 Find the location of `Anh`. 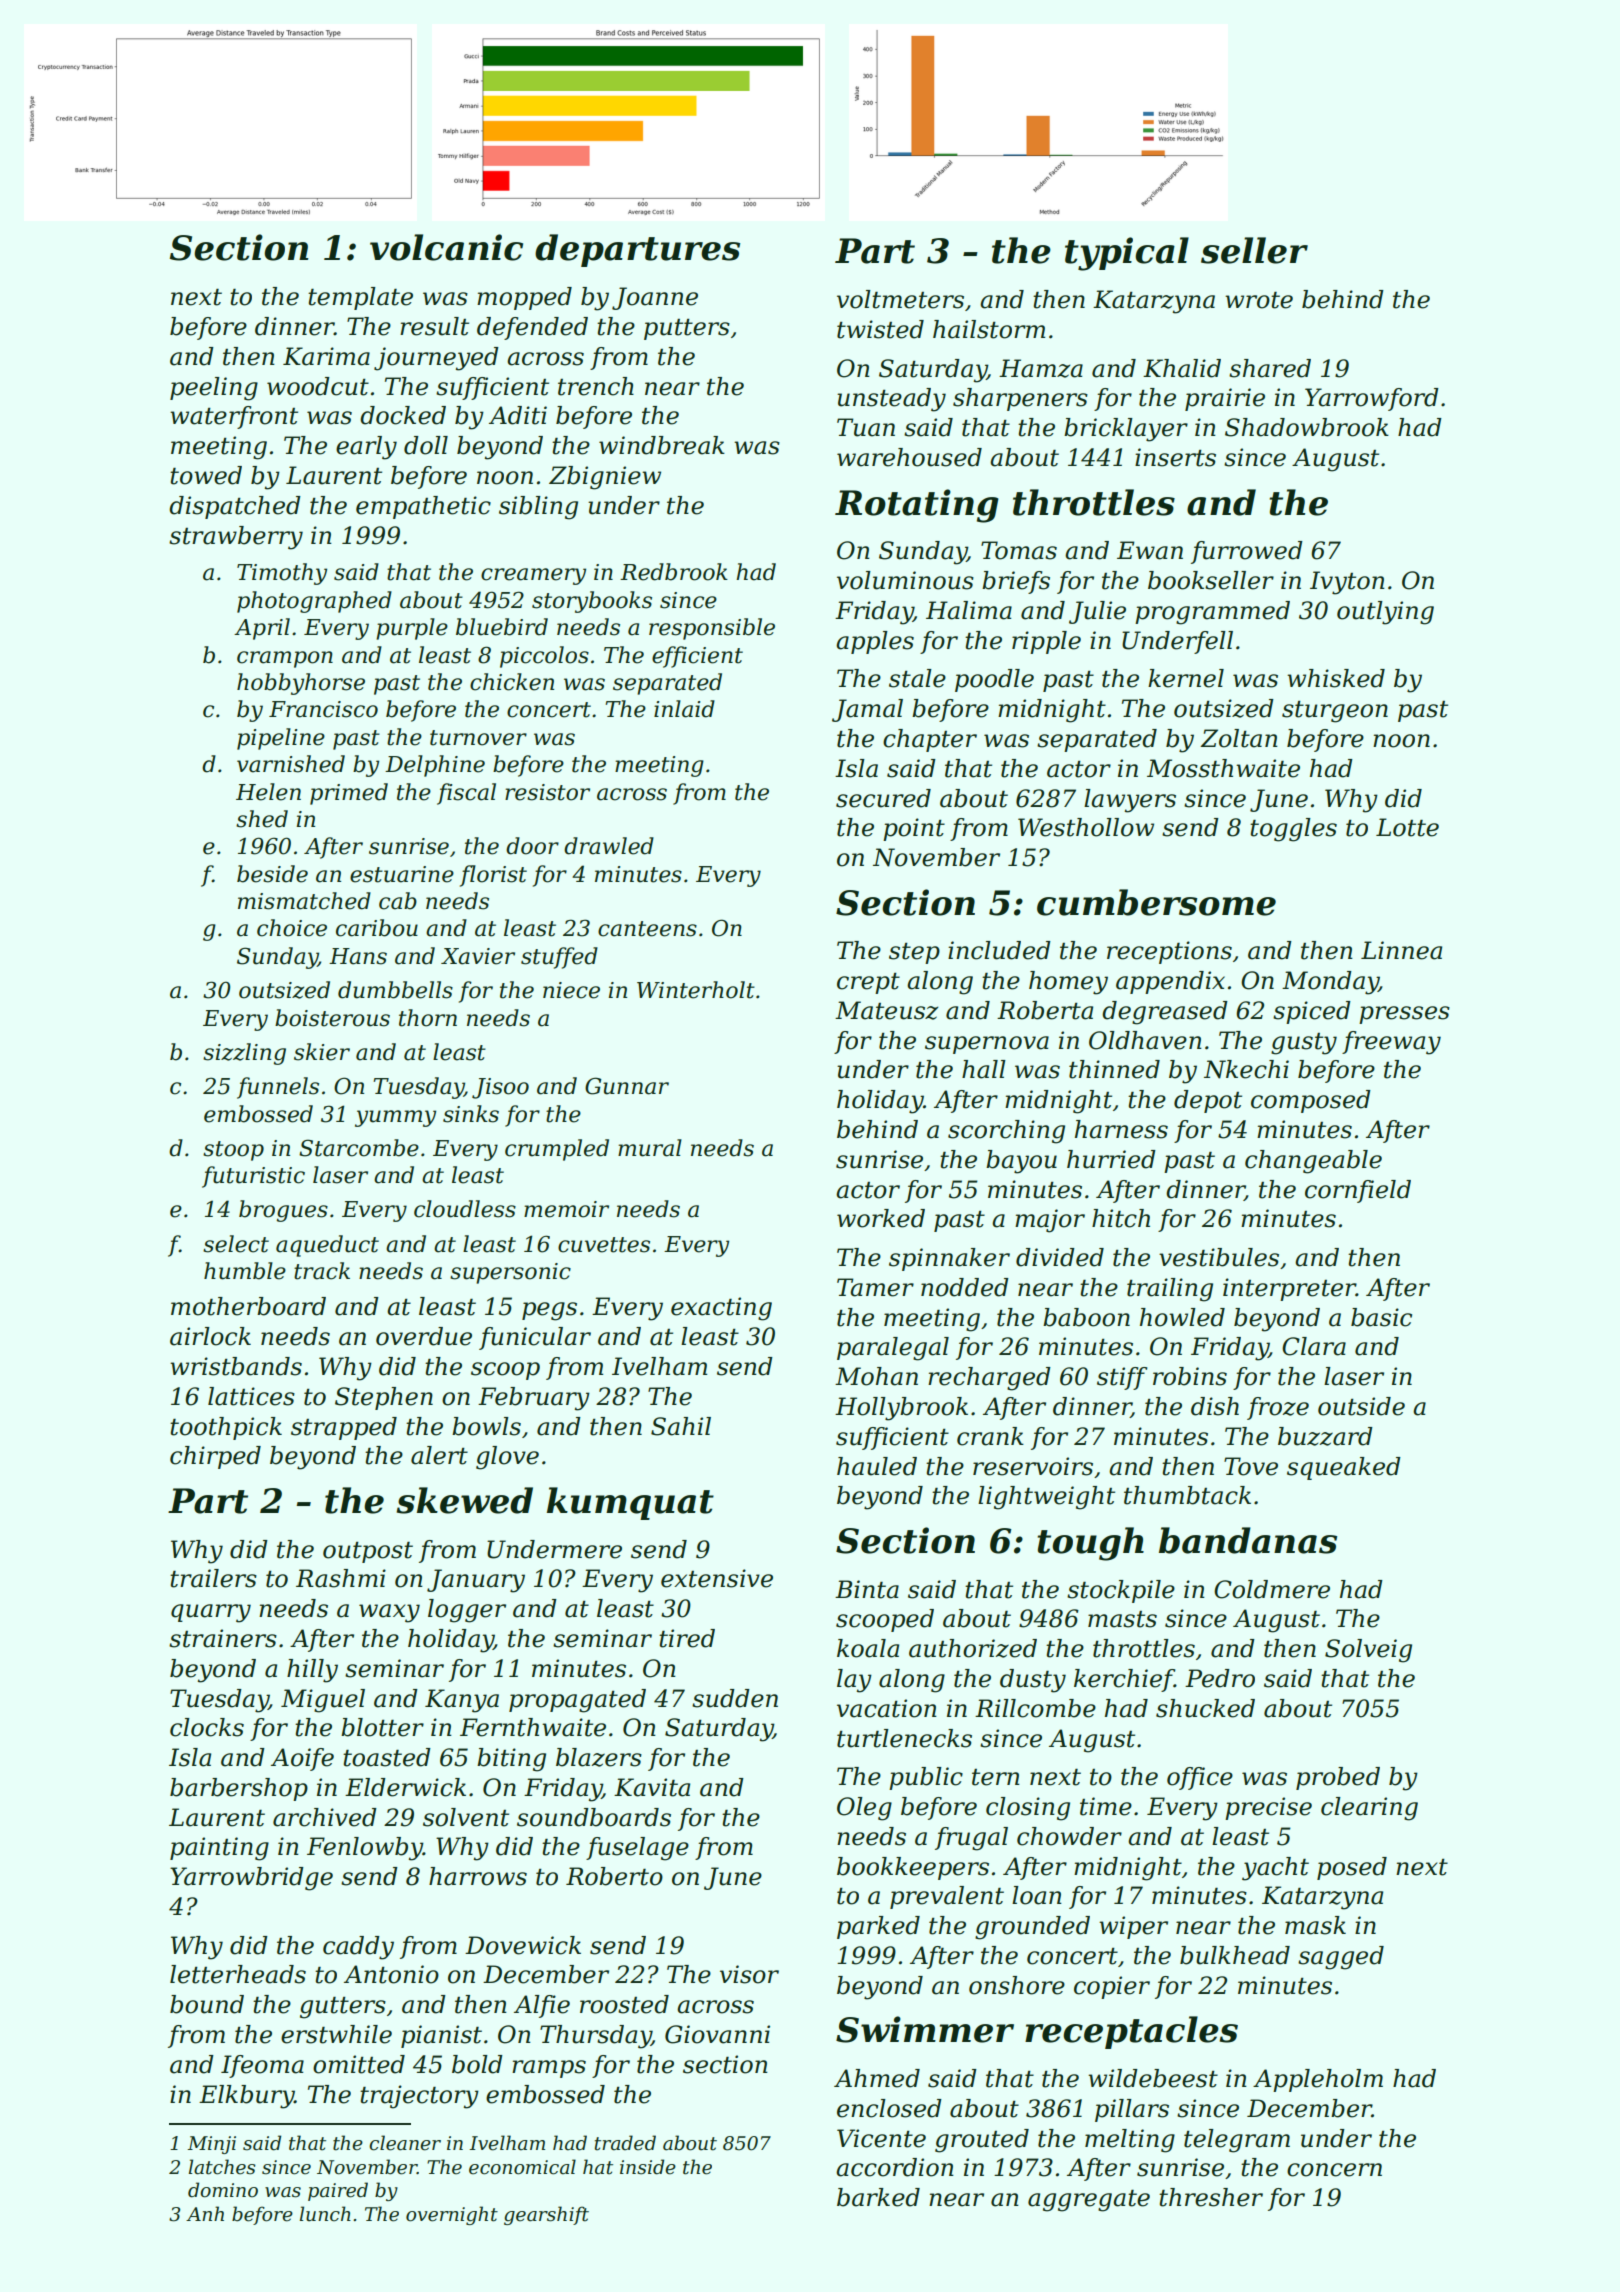

Anh is located at coordinates (205, 2213).
